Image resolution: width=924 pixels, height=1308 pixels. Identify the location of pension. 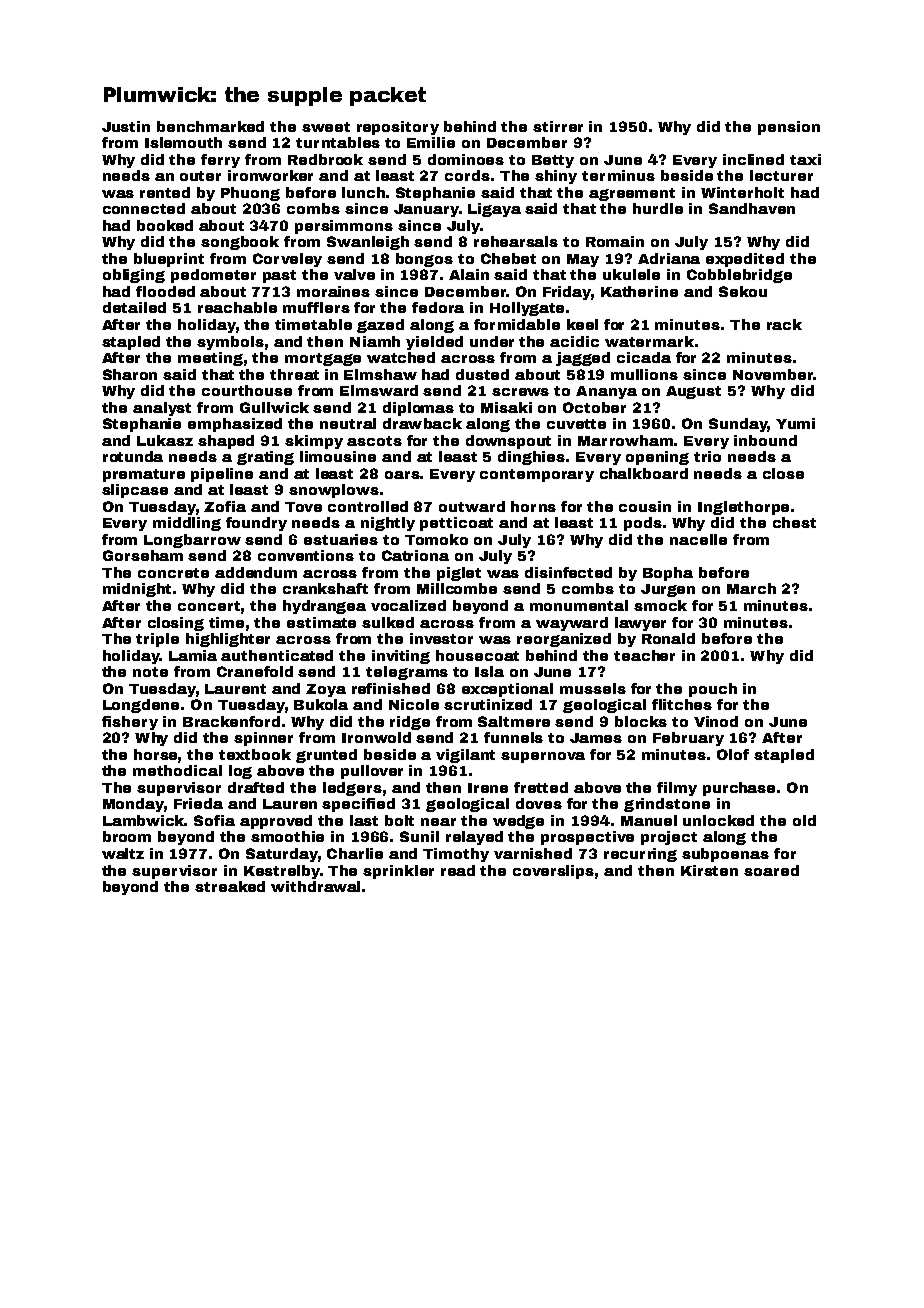
(789, 128).
